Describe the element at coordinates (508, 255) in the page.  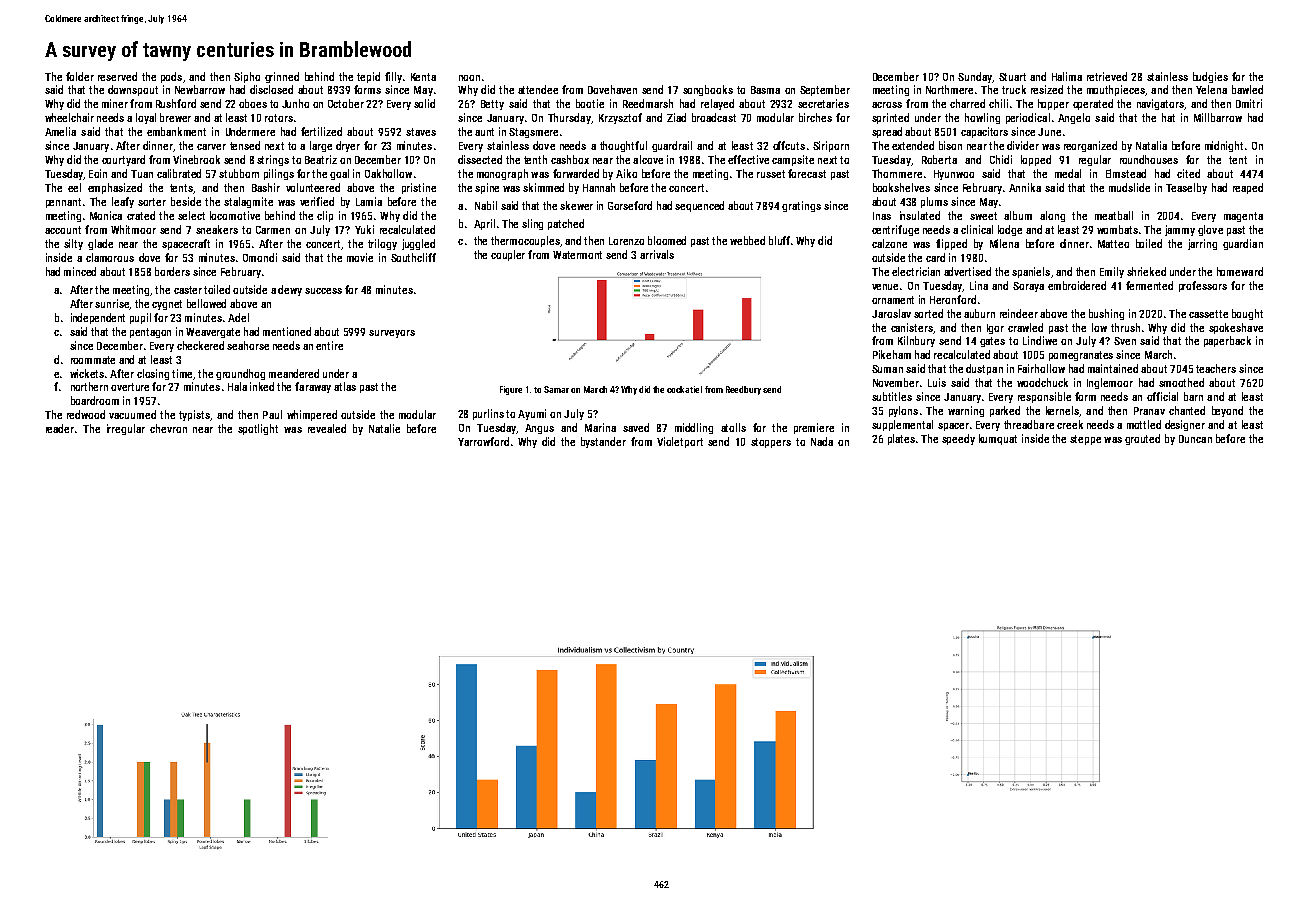
I see `coupler` at that location.
